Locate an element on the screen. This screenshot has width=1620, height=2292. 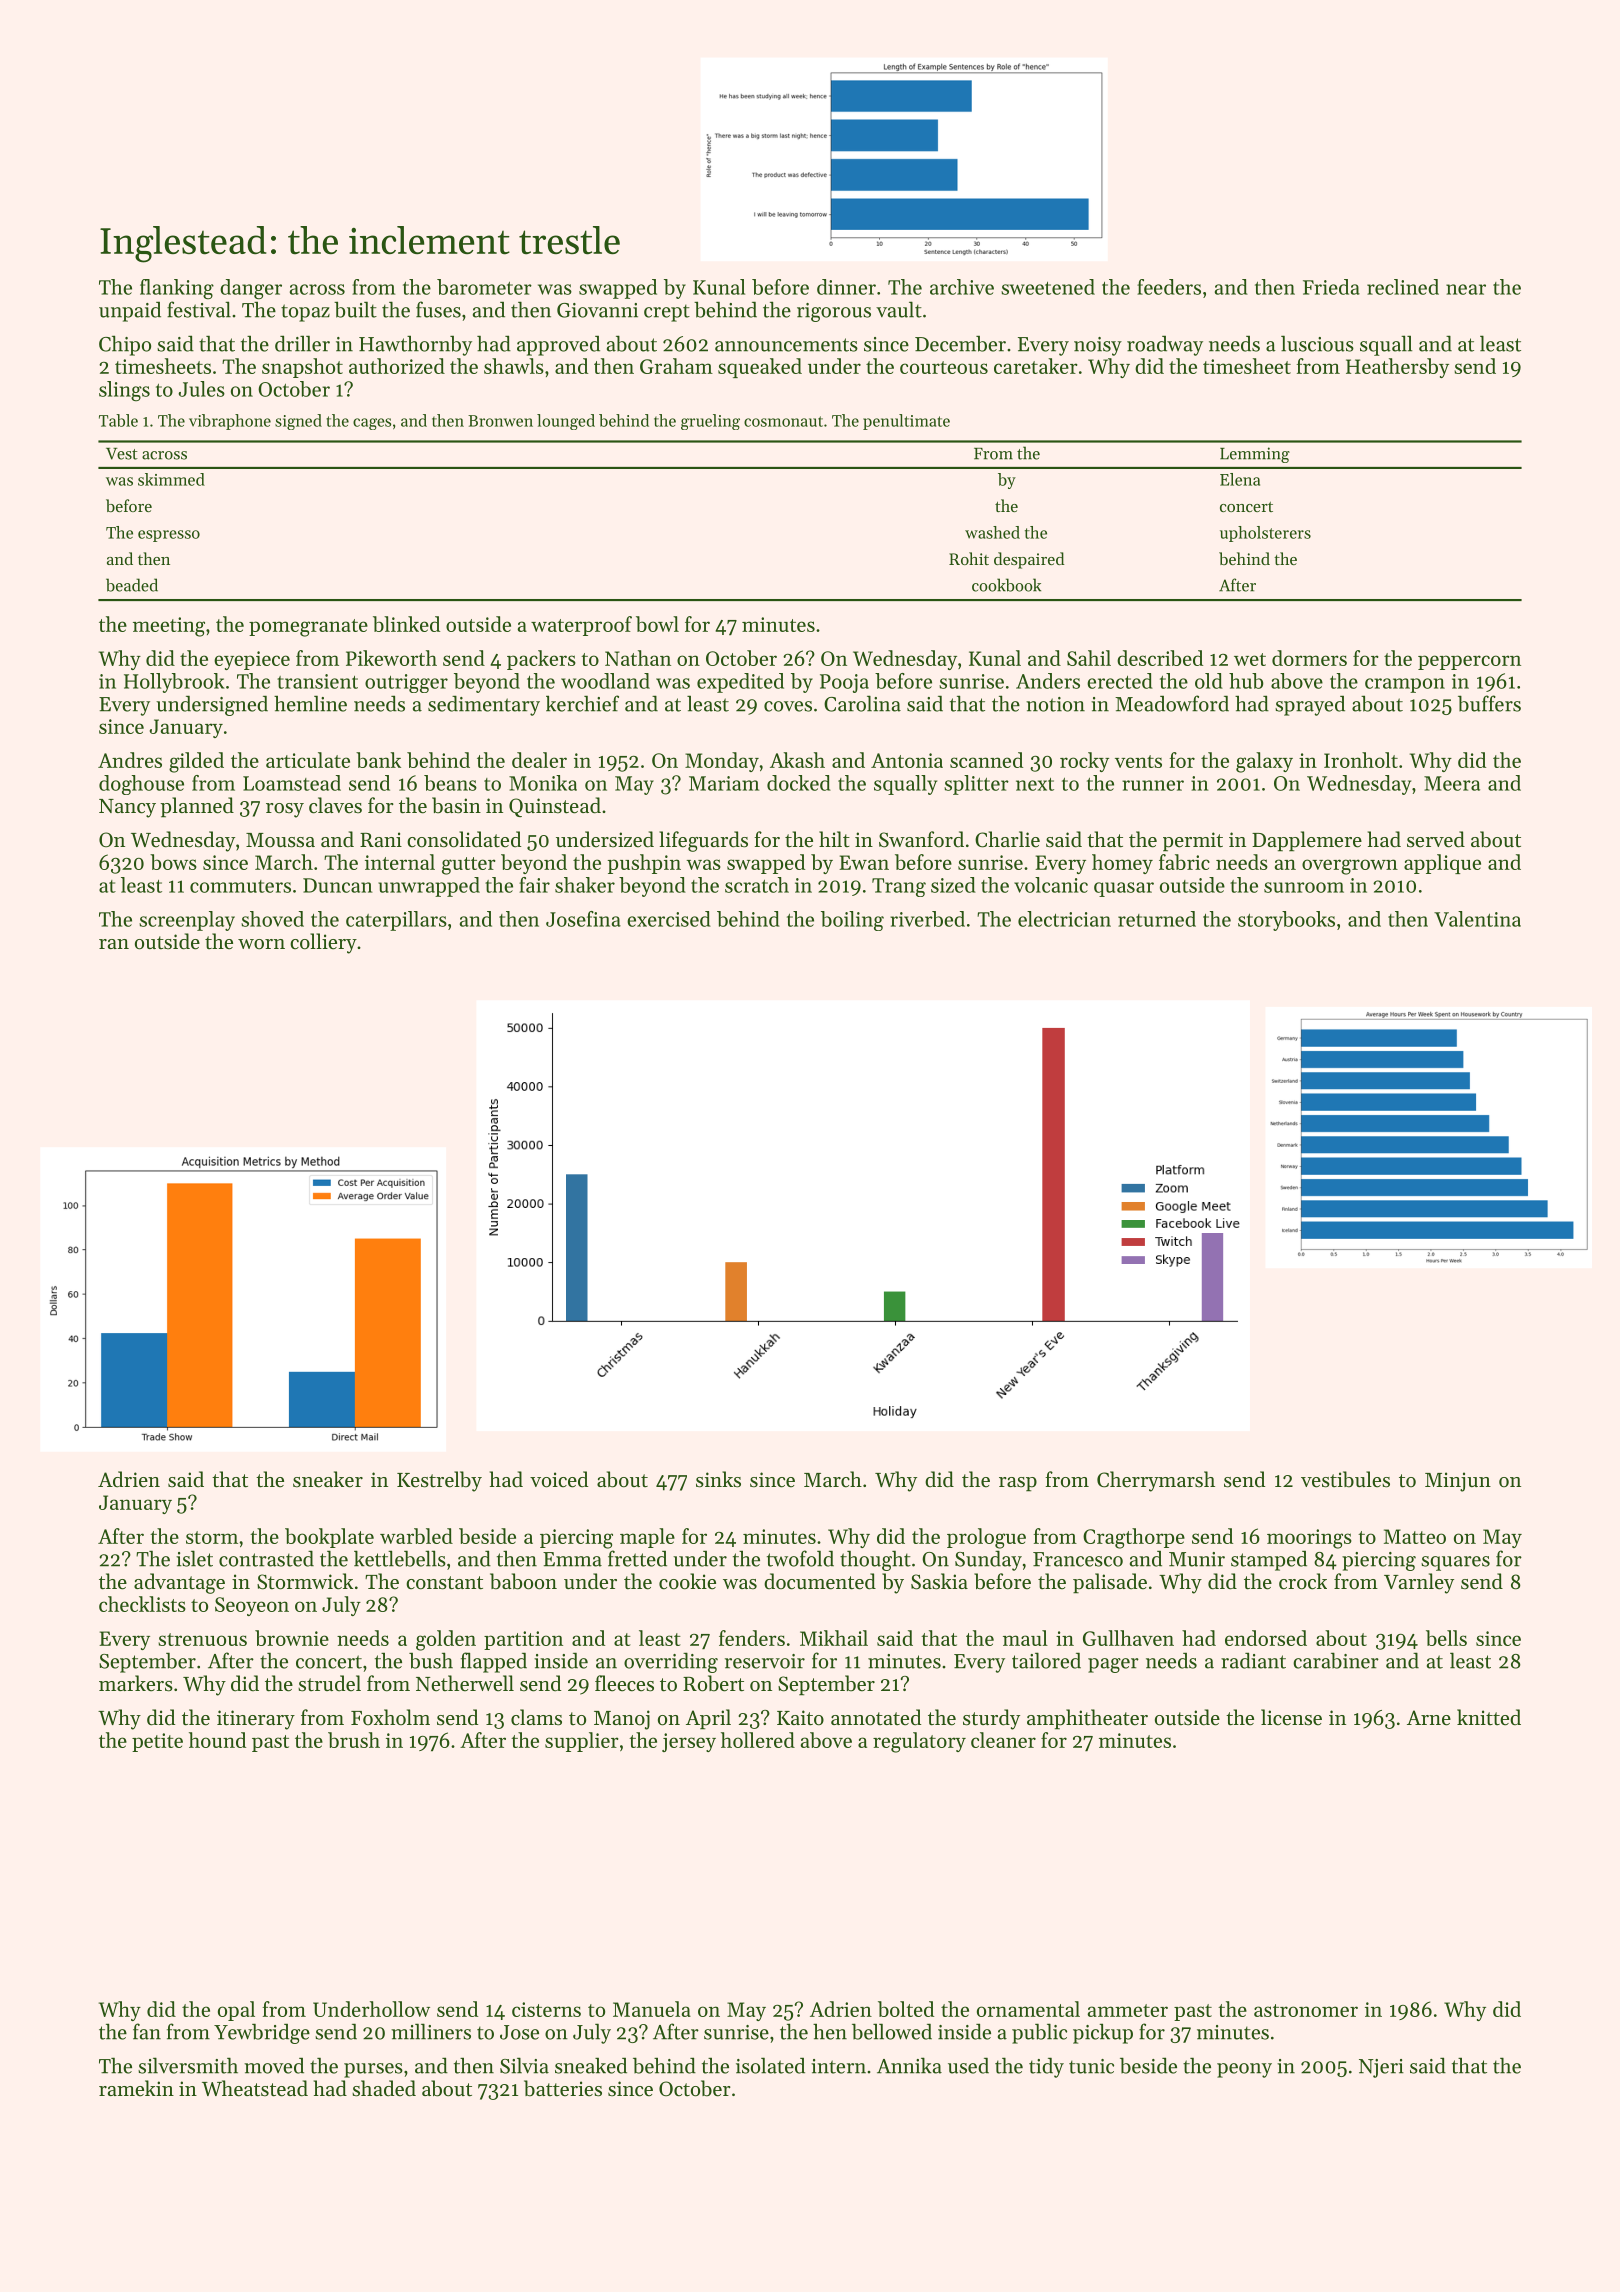
caterpillars is located at coordinates (396, 921).
